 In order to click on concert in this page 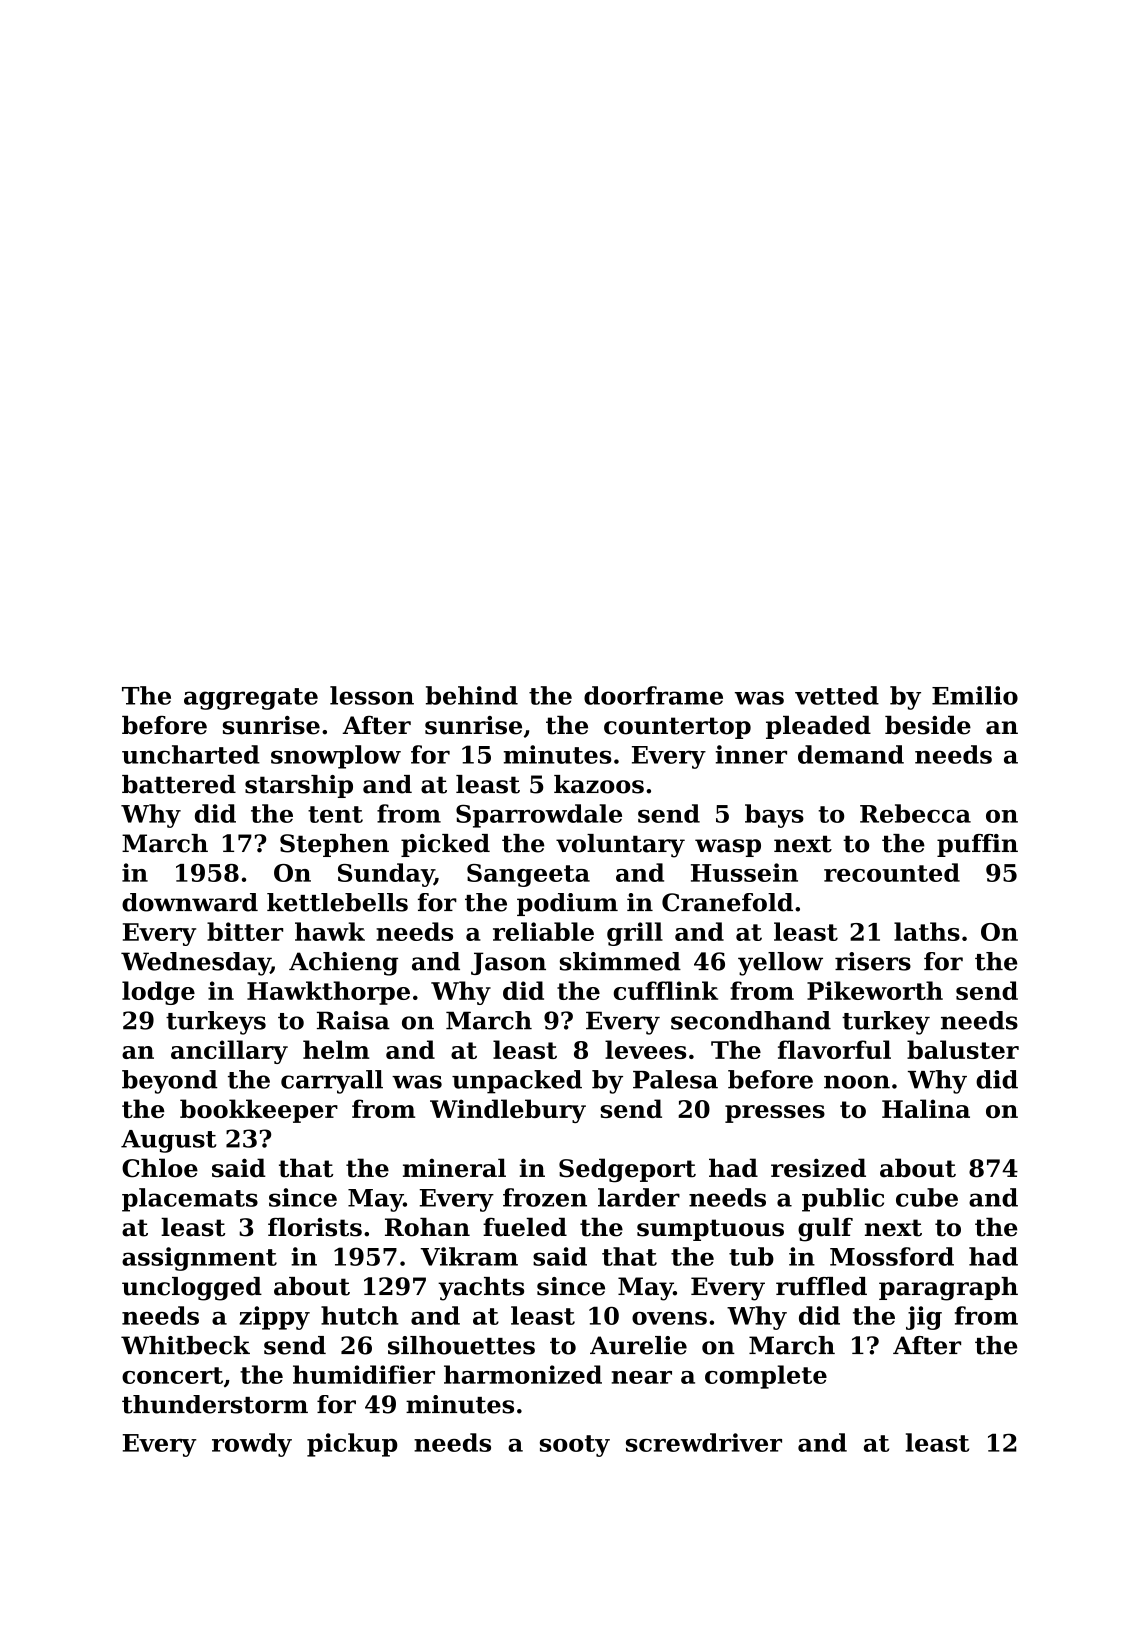, I will do `click(172, 1375)`.
